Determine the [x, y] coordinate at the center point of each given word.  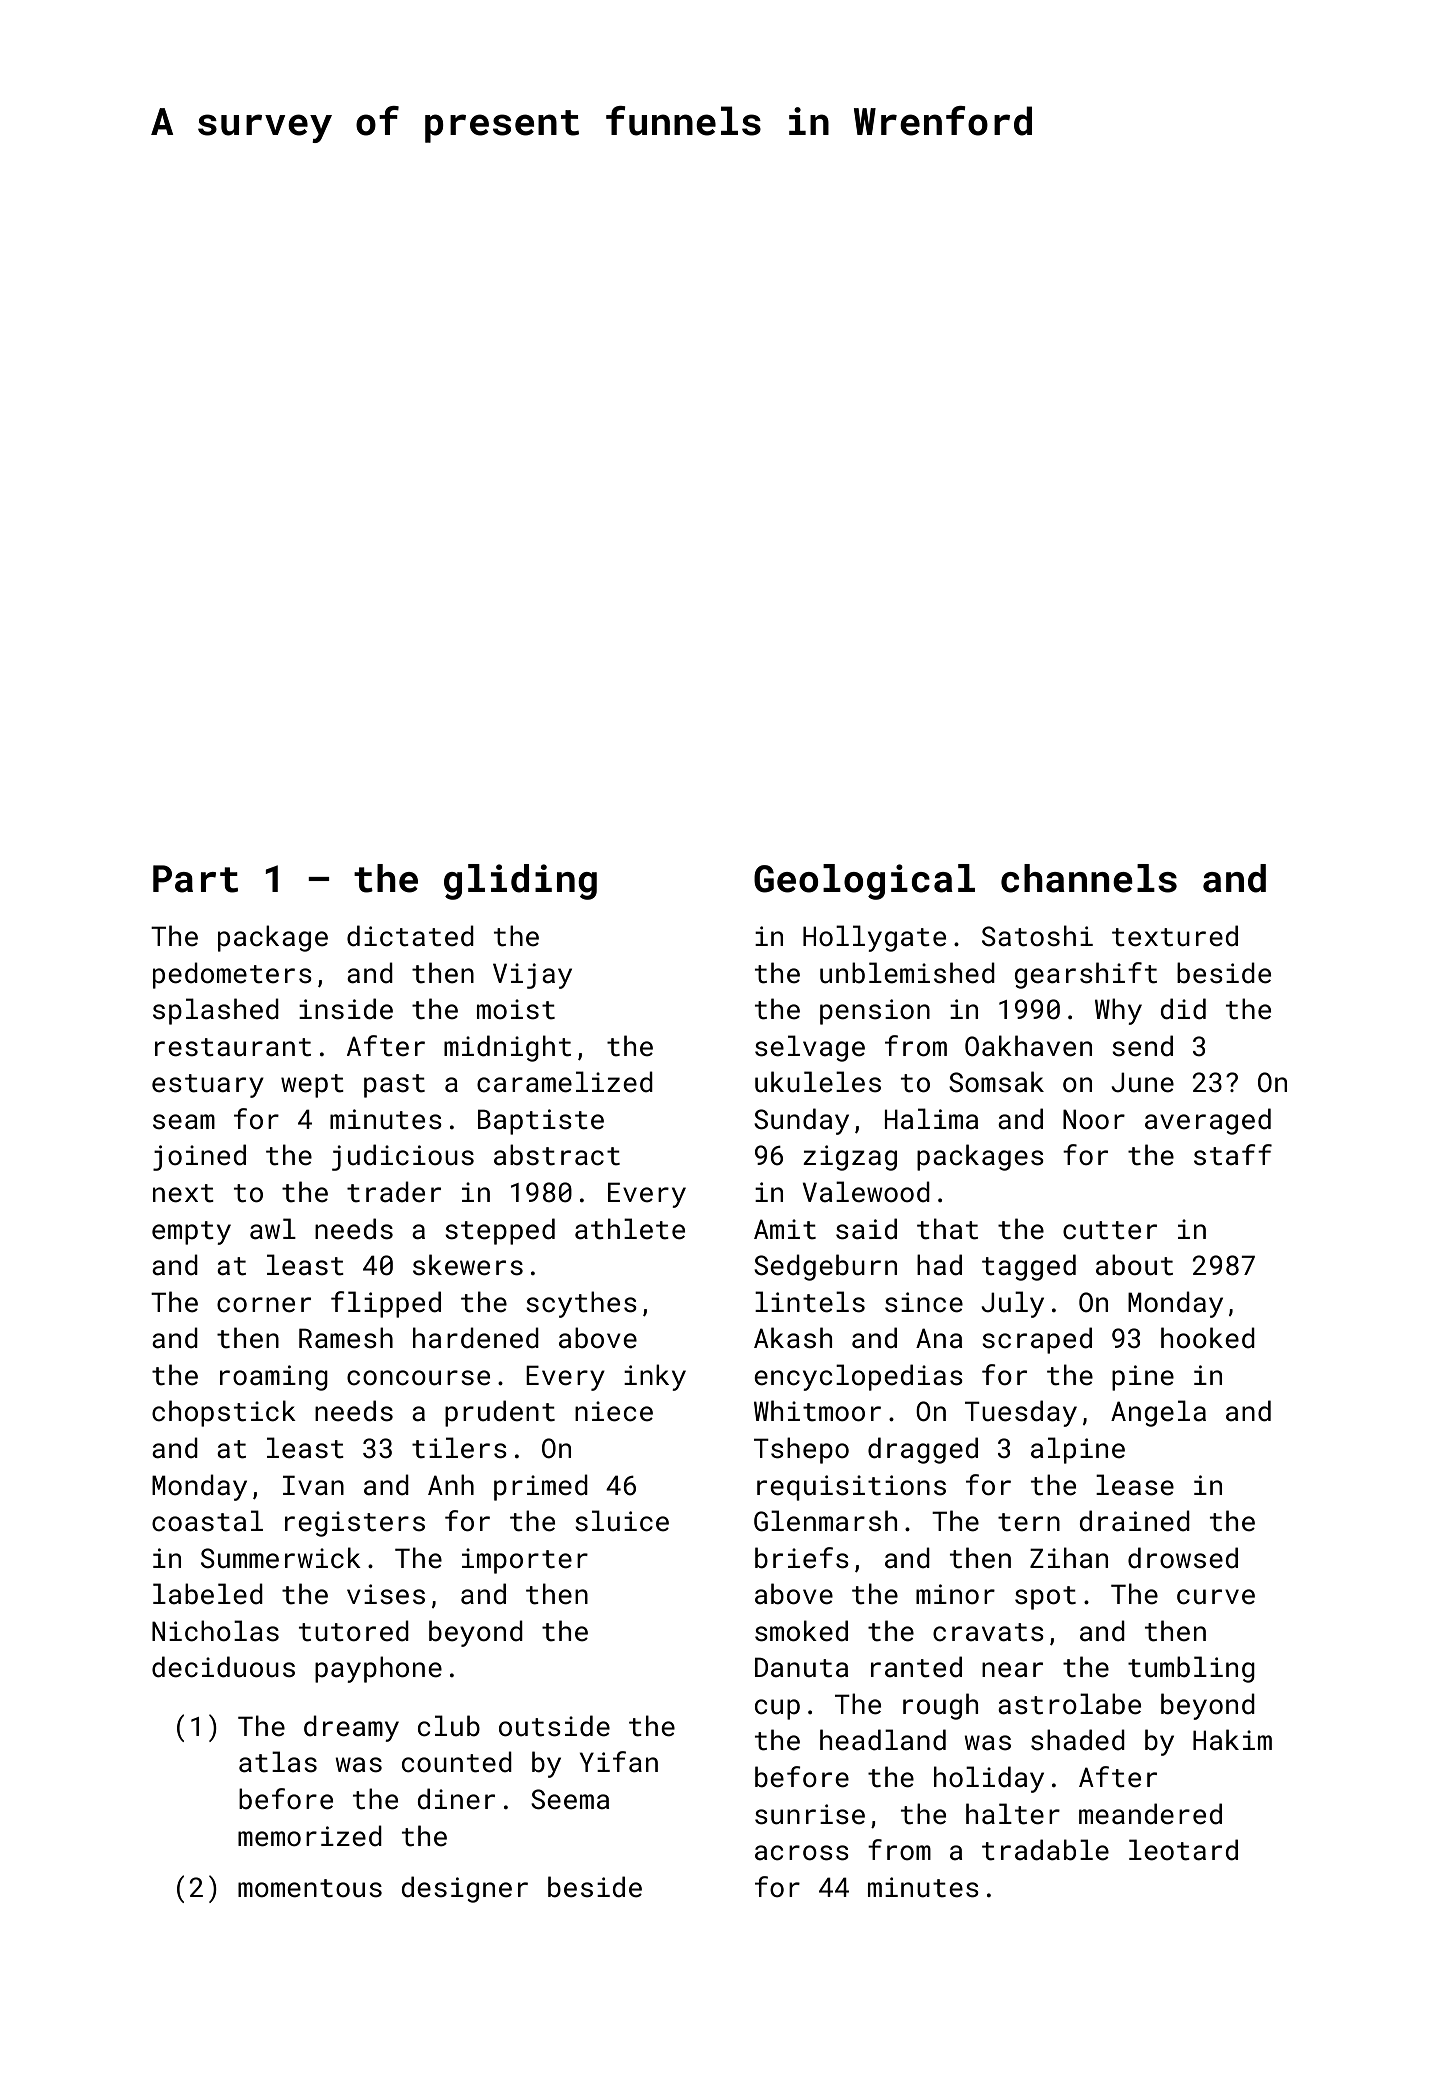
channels [1089, 878]
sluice [622, 1521]
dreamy [351, 1728]
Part [195, 879]
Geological [864, 882]
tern [1029, 1522]
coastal [207, 1521]
